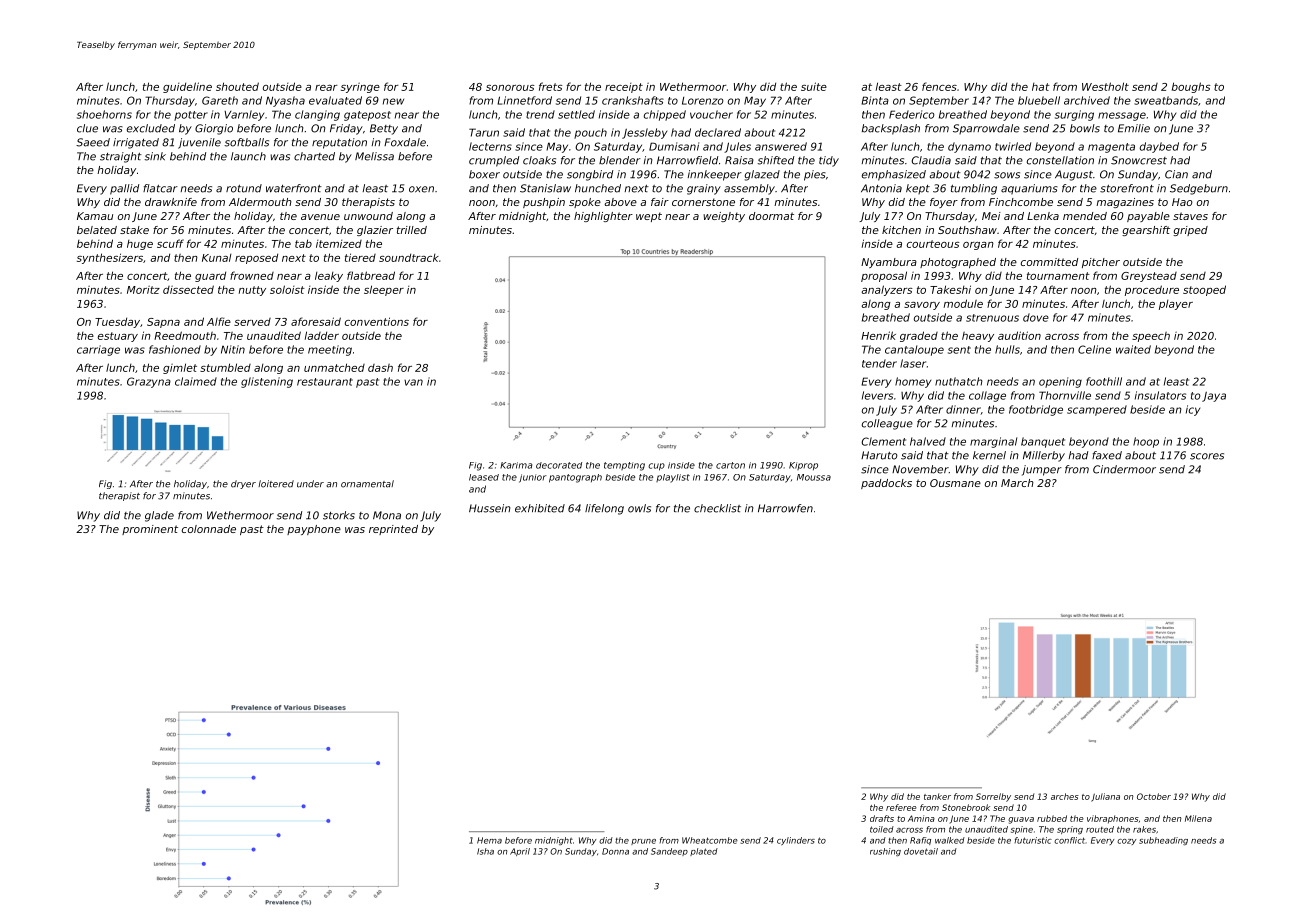 This screenshot has height=924, width=1308. What do you see at coordinates (1191, 87) in the screenshot?
I see `boughs` at bounding box center [1191, 87].
